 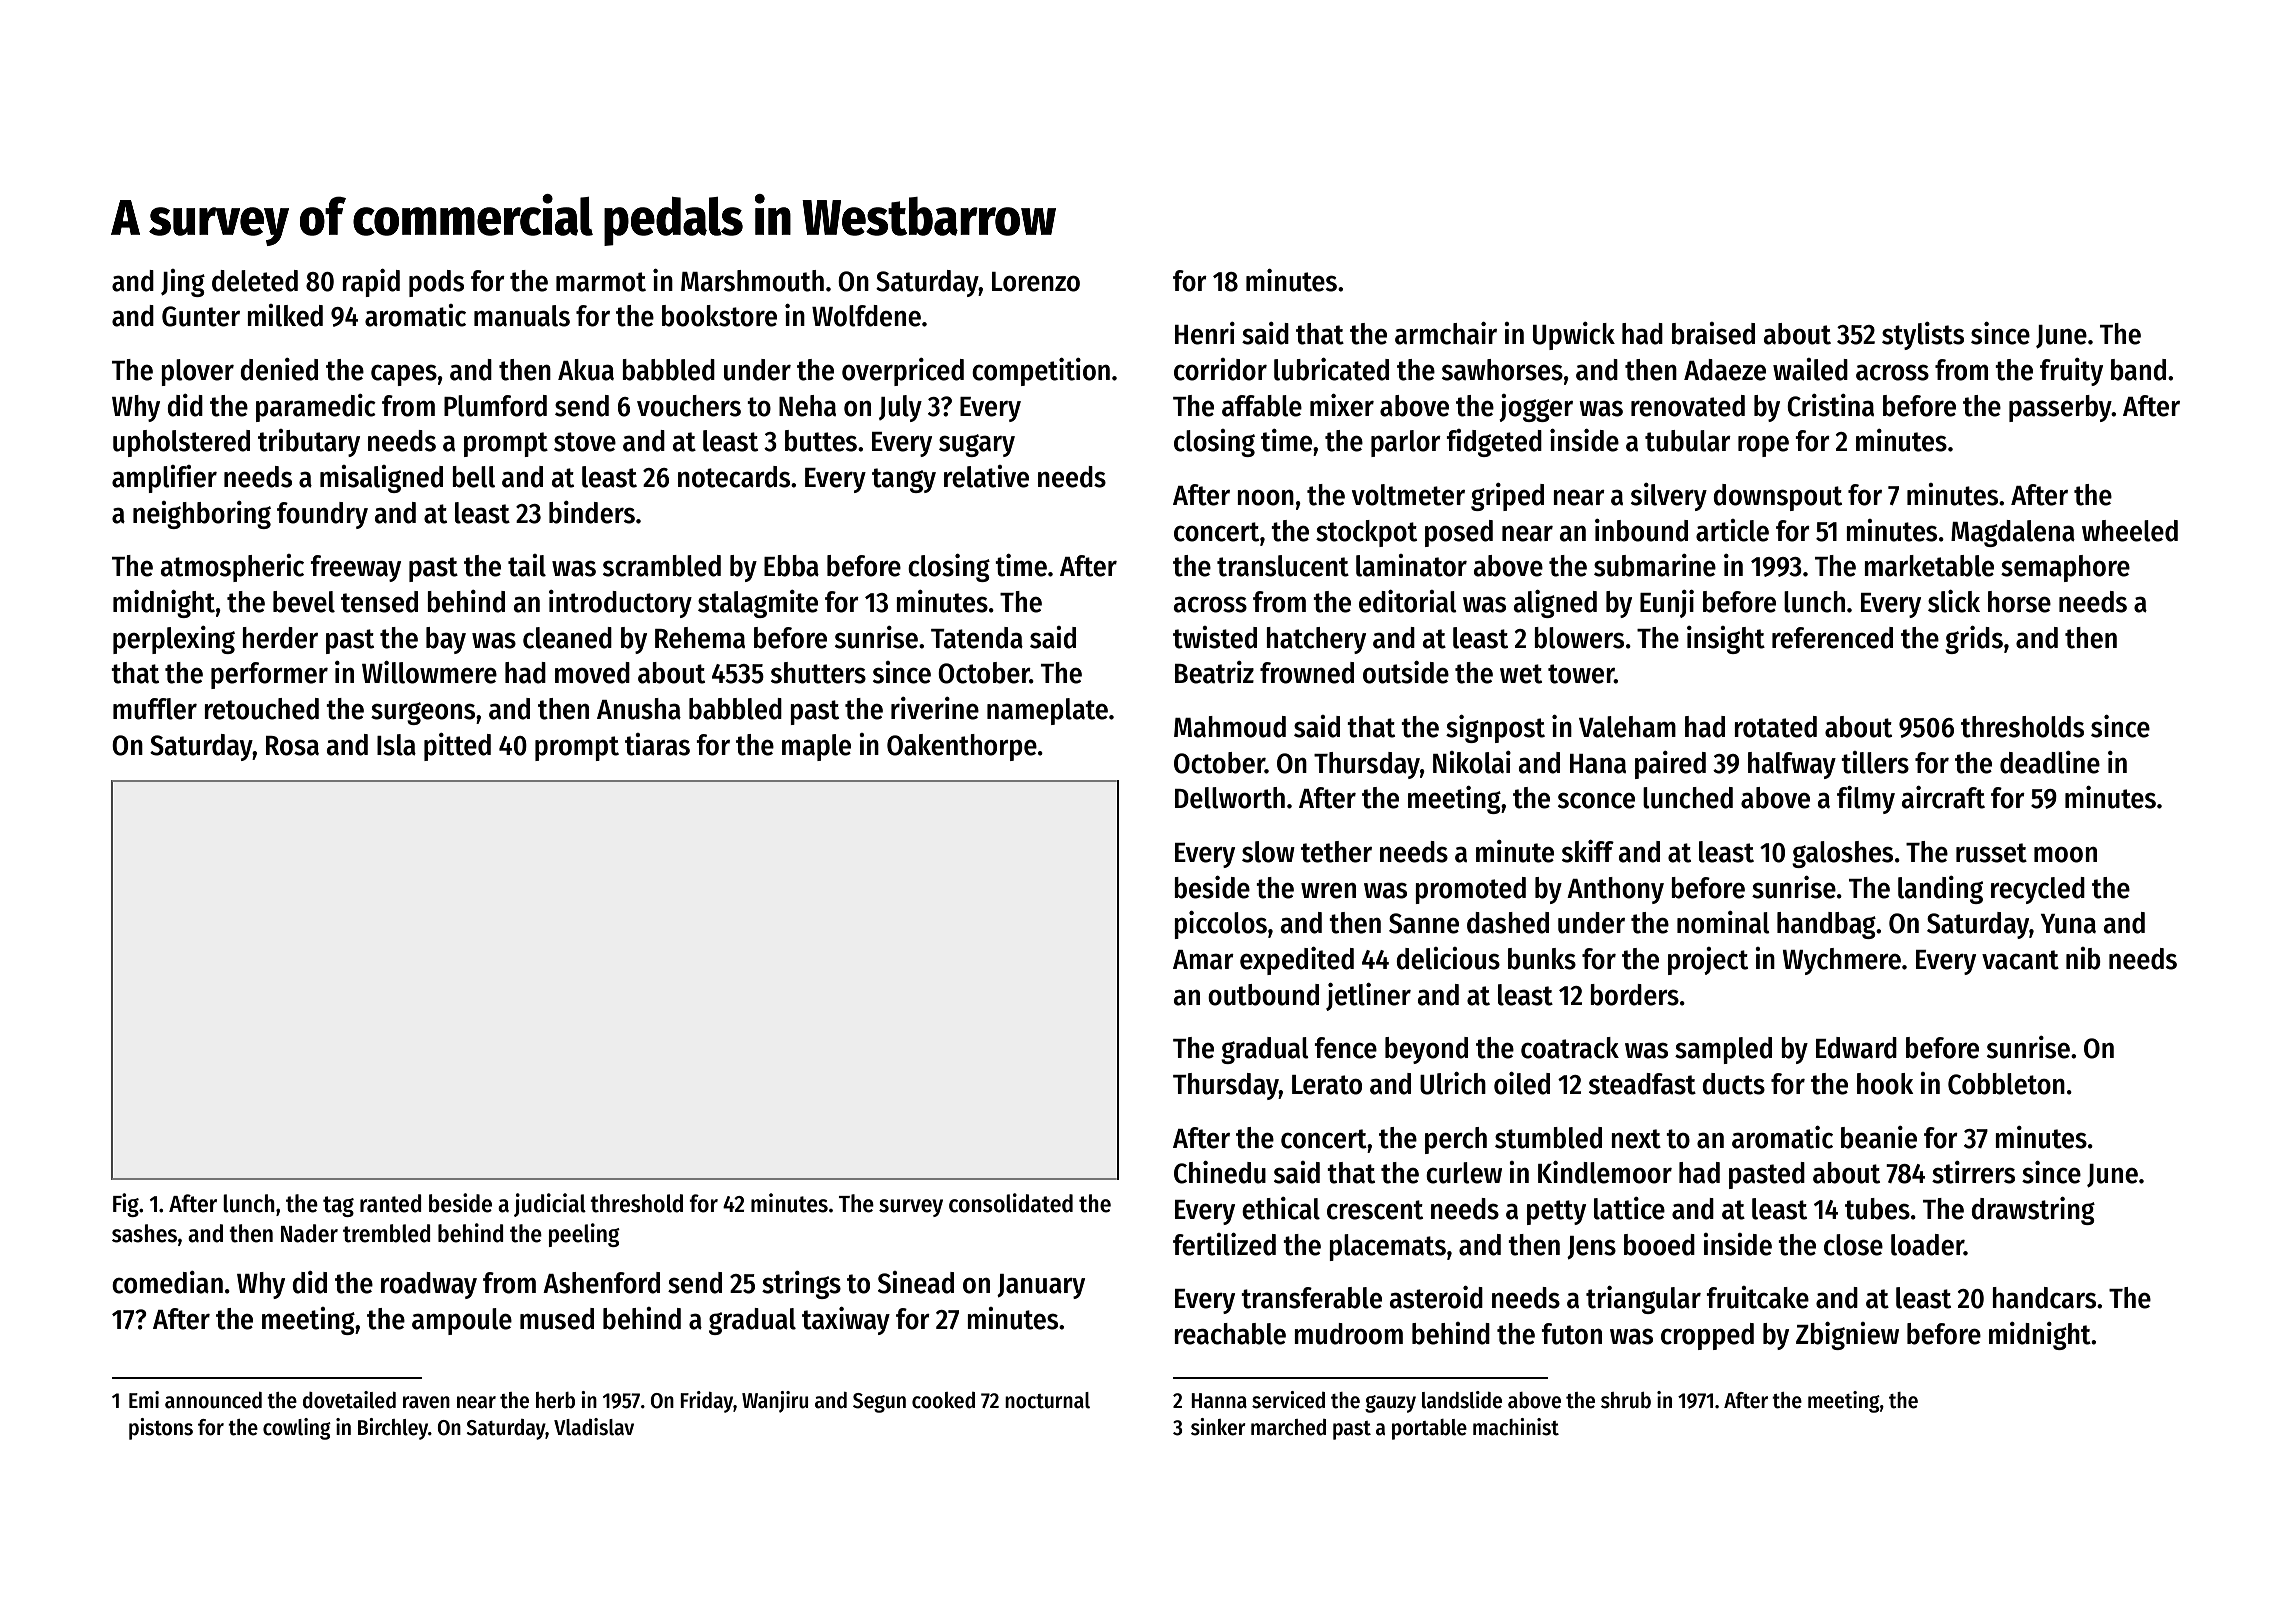 I want to click on stylists, so click(x=1923, y=336).
